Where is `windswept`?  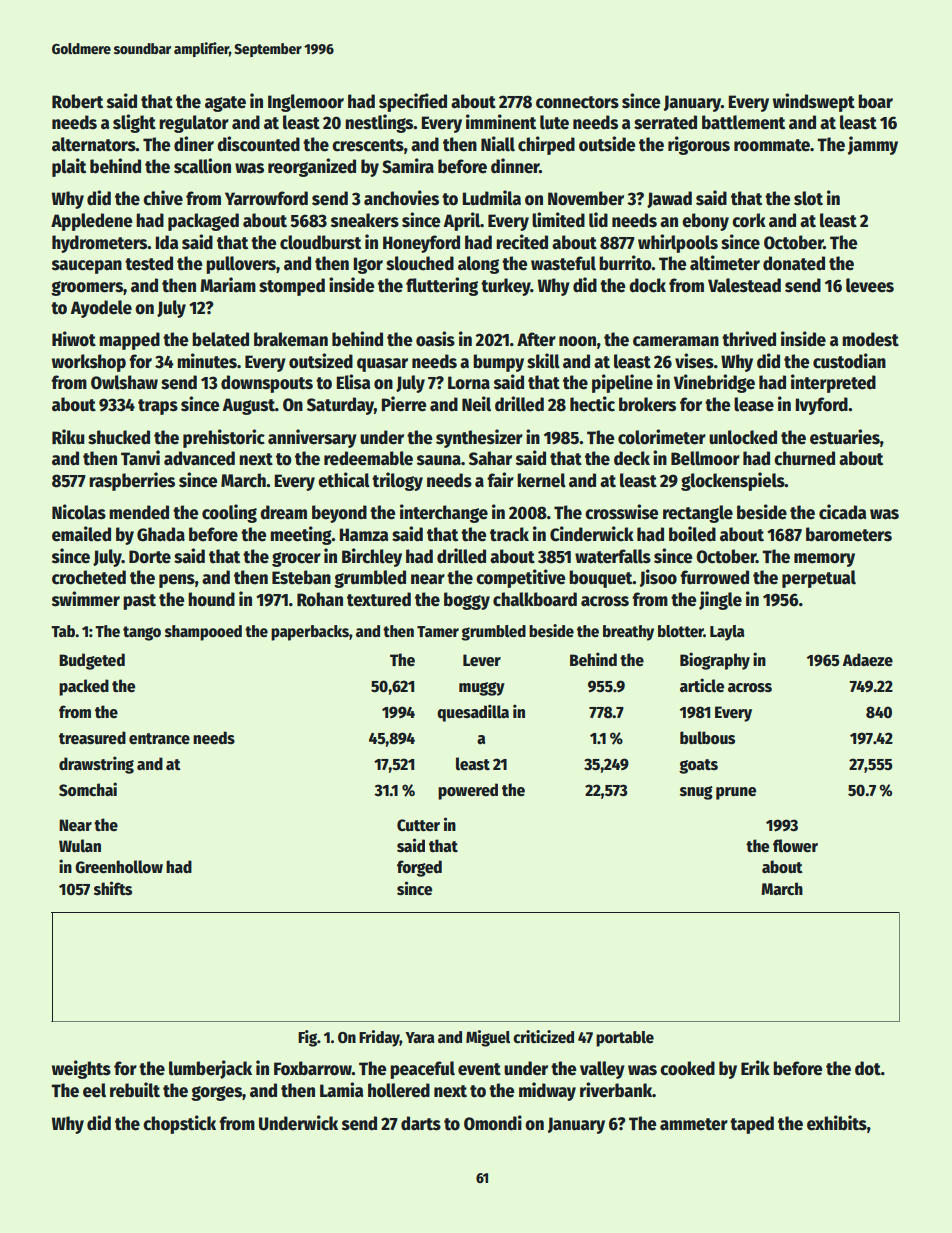
windswept is located at coordinates (814, 102).
